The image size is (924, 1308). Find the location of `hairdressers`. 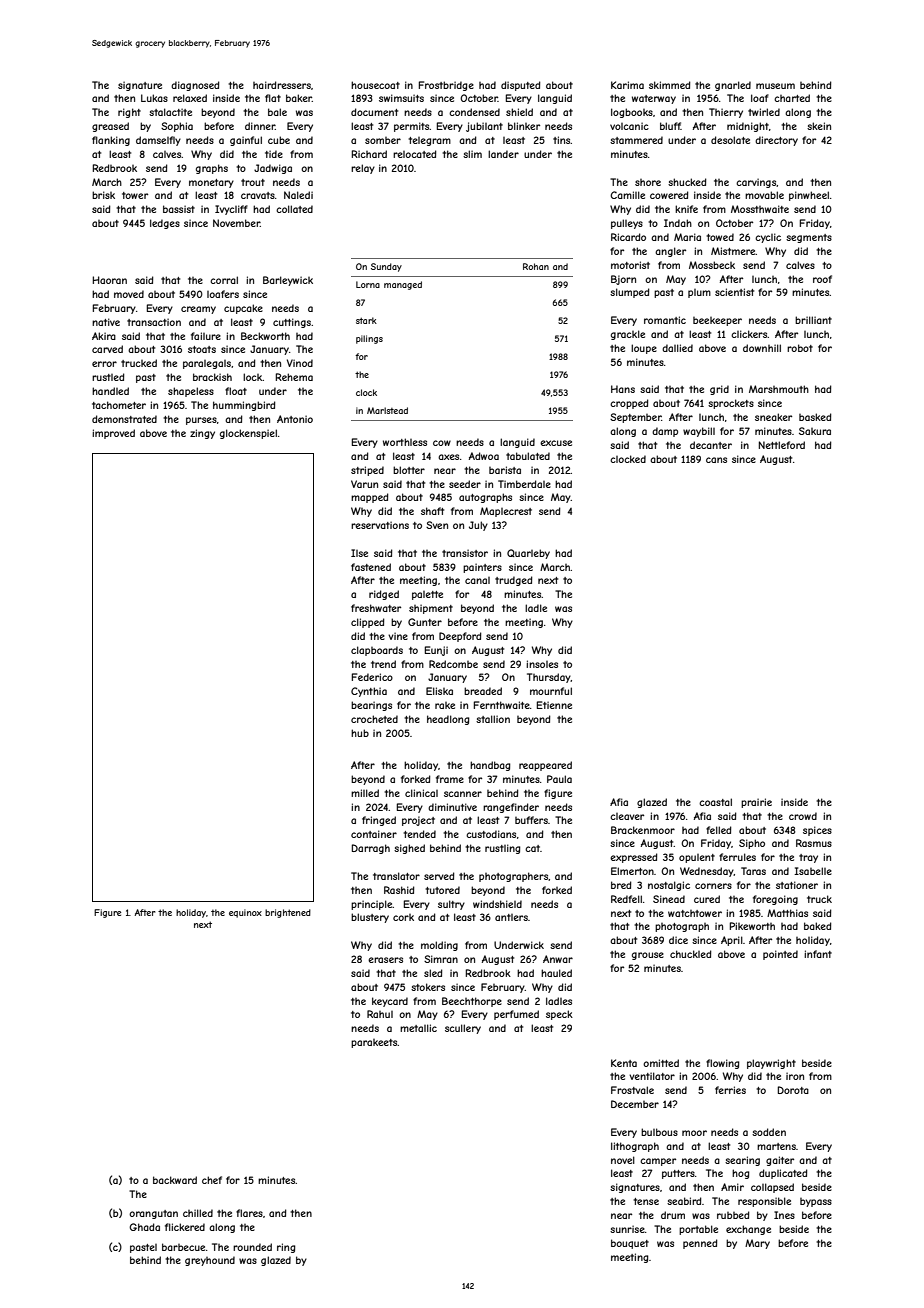

hairdressers is located at coordinates (282, 85).
